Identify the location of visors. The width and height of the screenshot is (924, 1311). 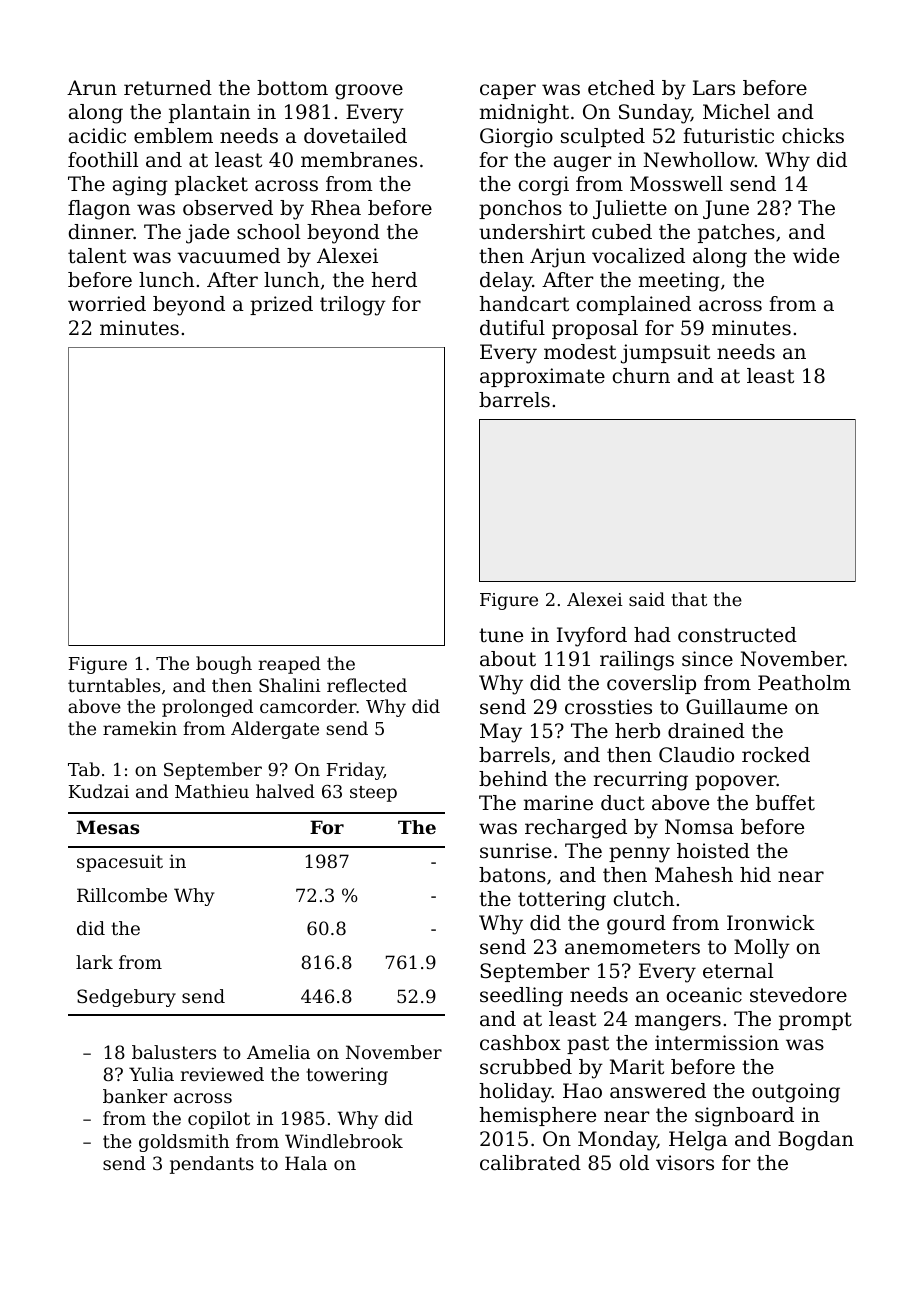
(685, 1163).
